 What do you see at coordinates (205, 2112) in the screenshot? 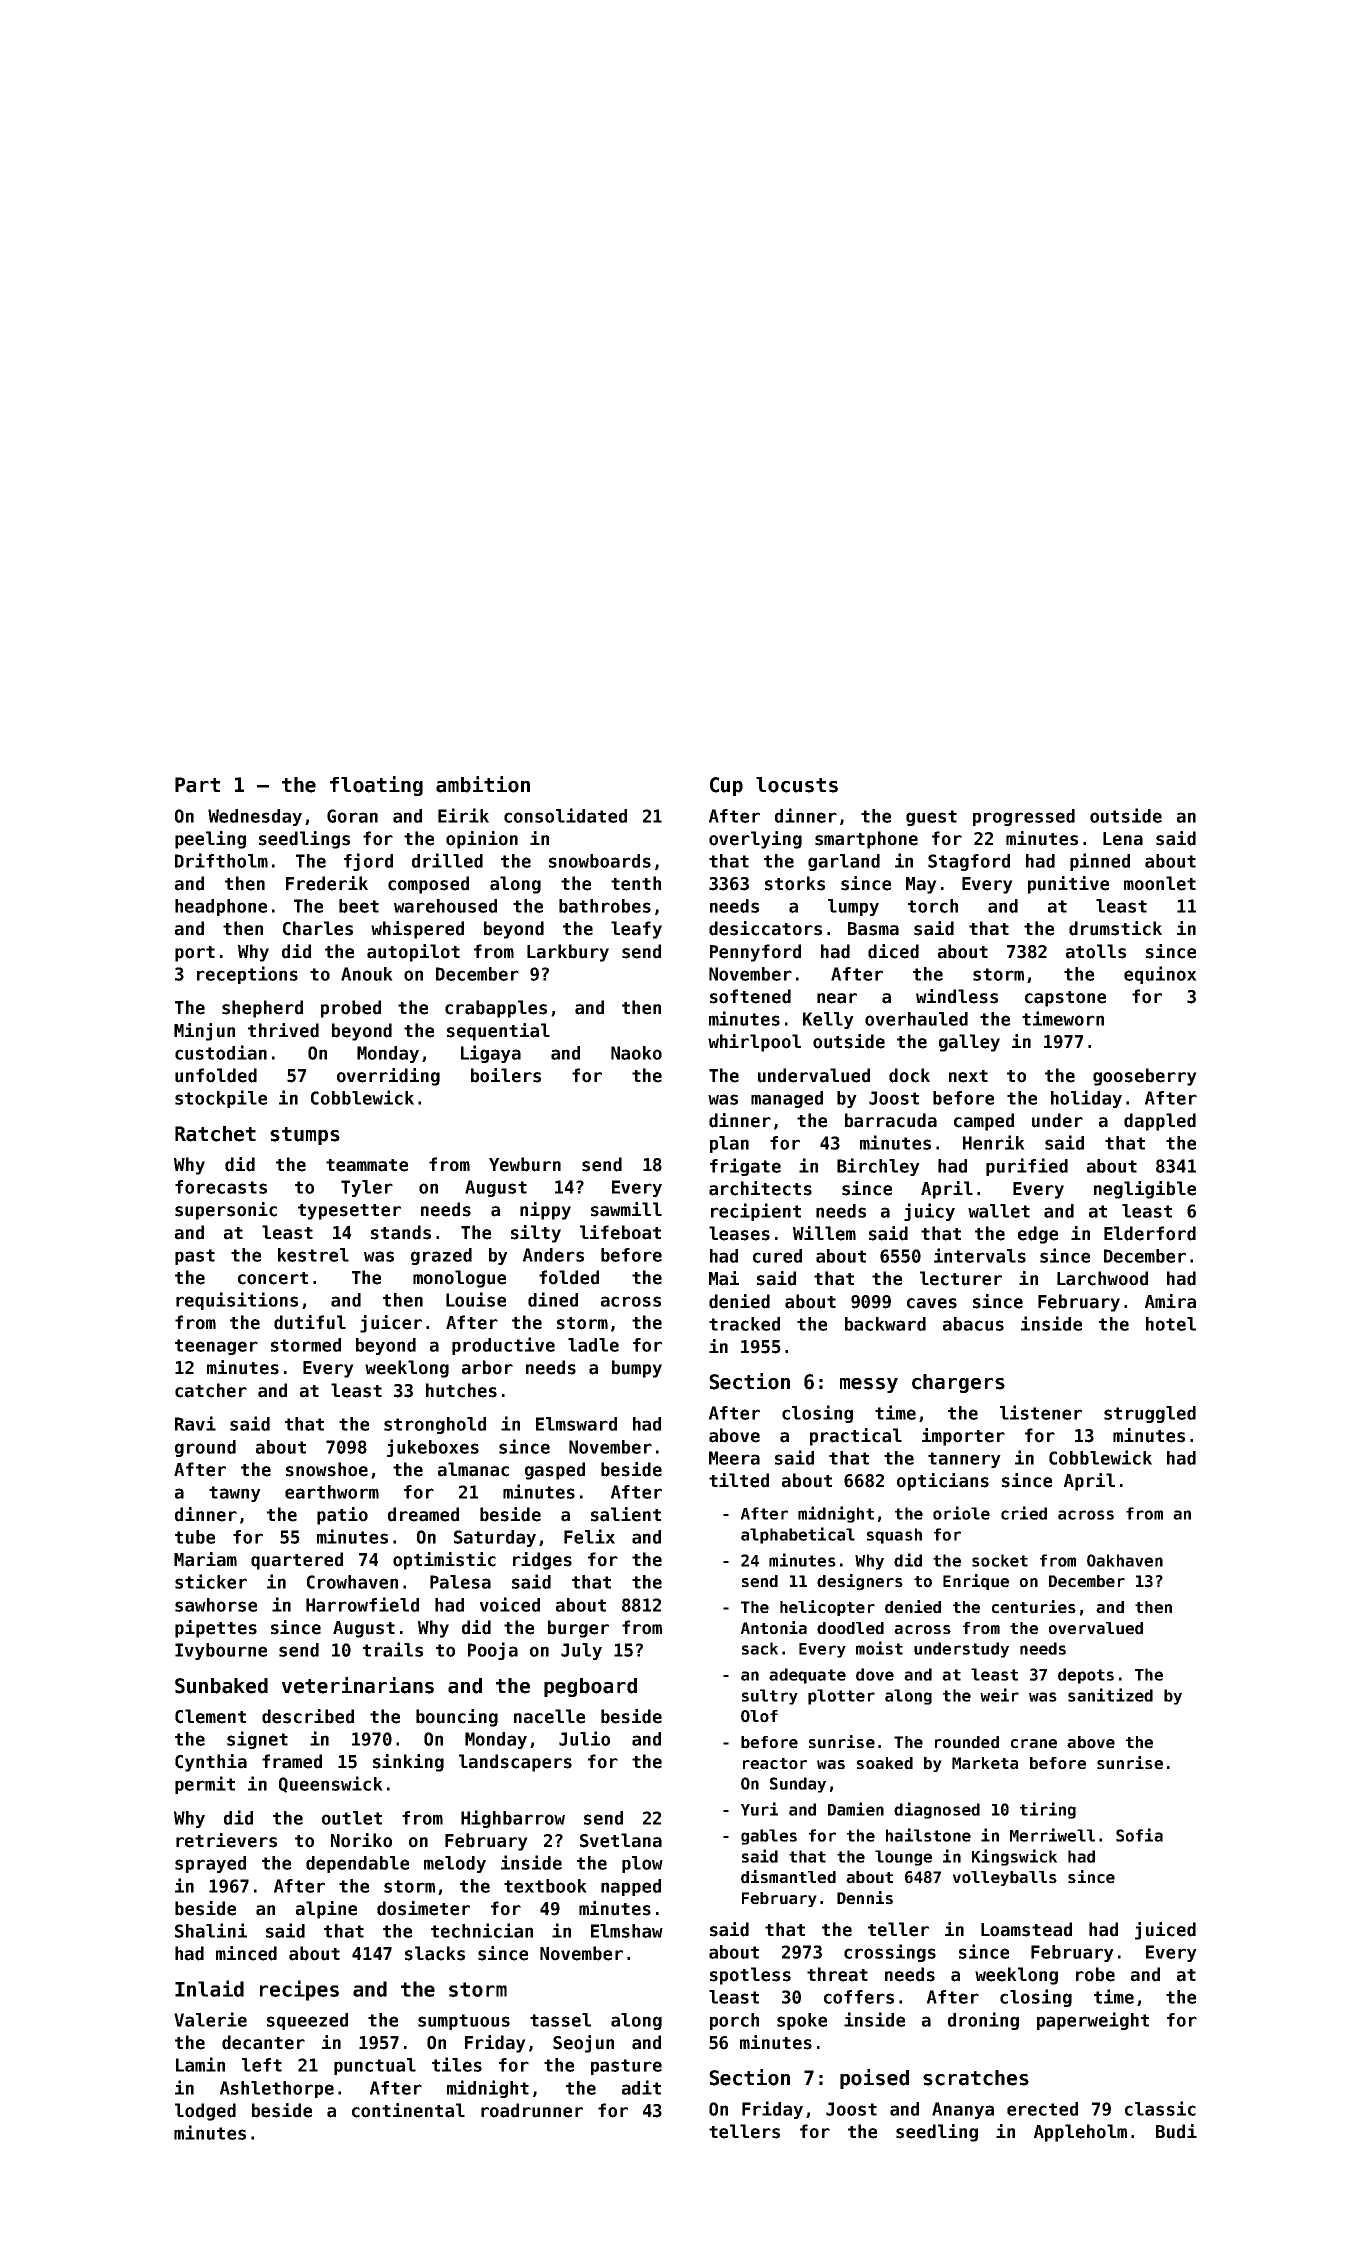
I see `lodged` at bounding box center [205, 2112].
